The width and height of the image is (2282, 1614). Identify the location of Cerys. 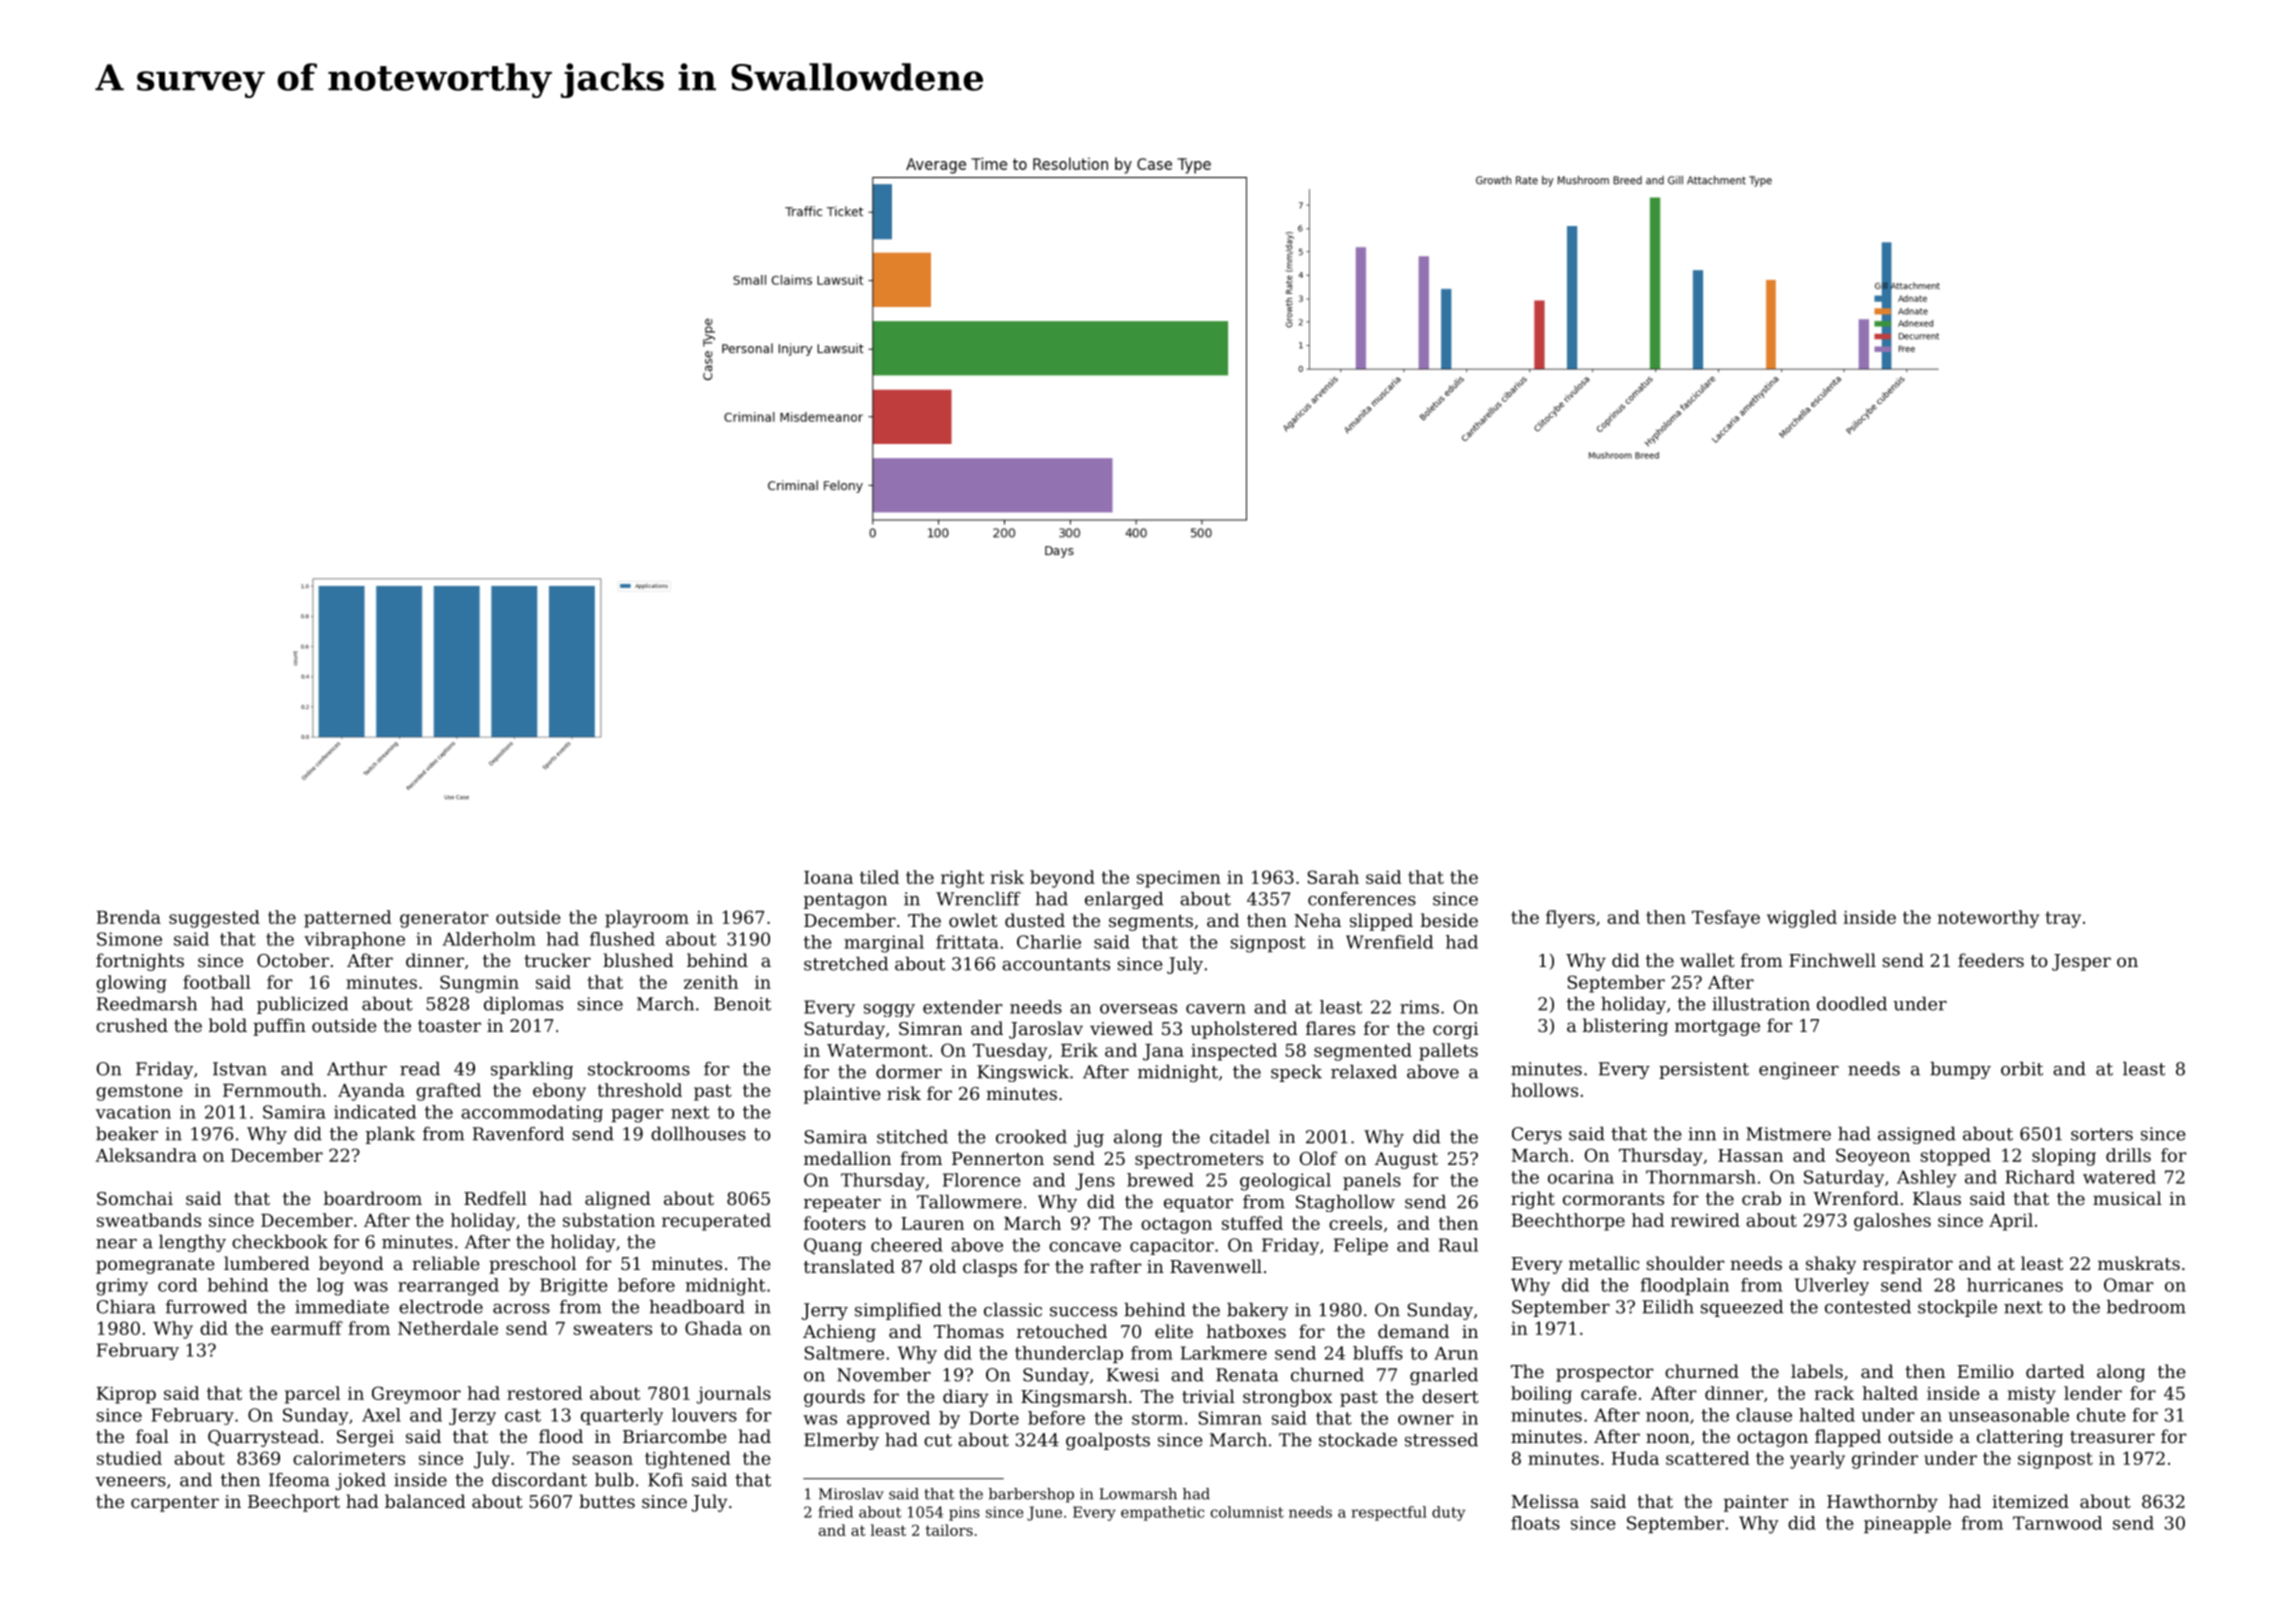
(1537, 1135).
